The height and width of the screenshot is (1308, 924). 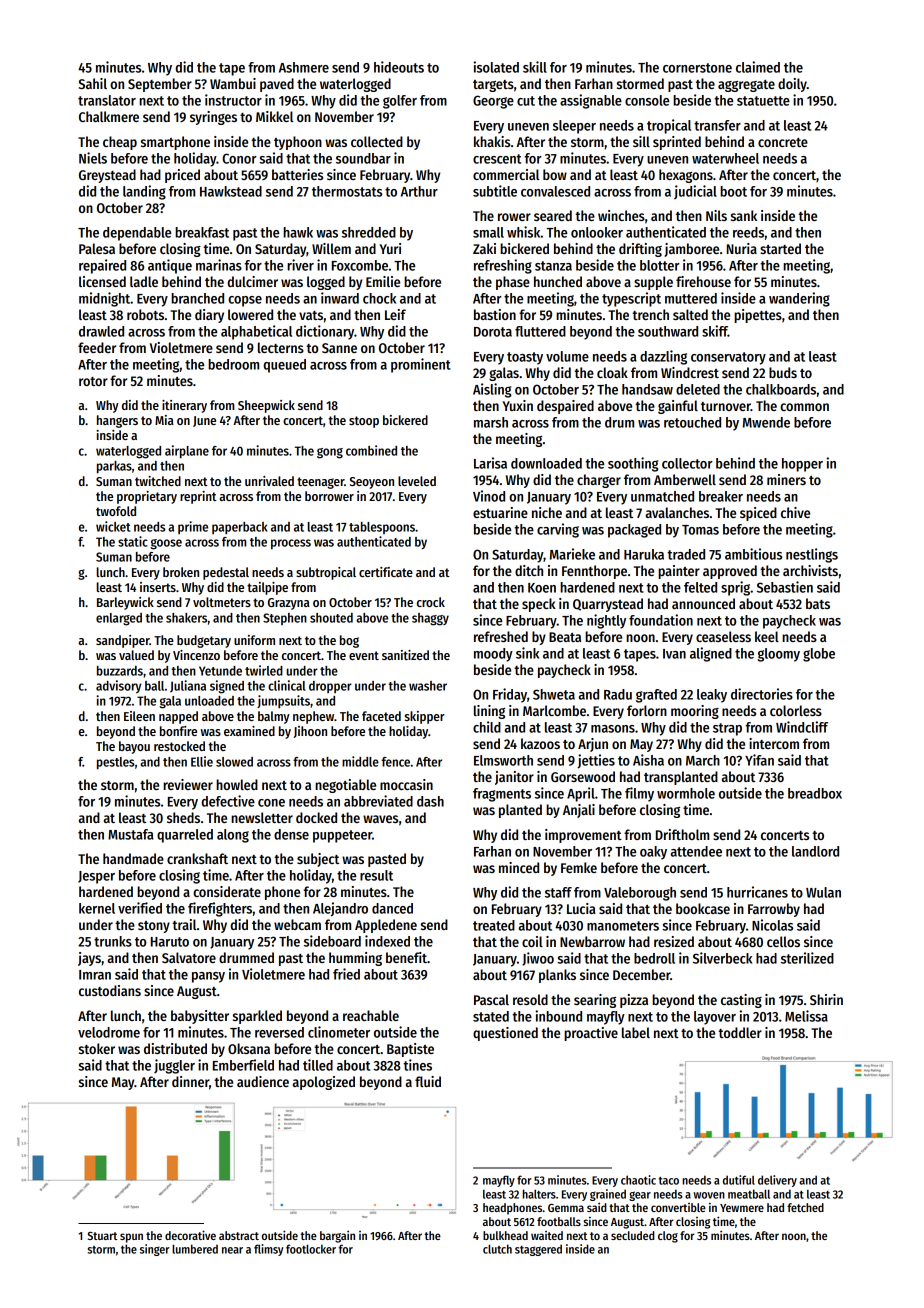 I want to click on landing, so click(x=144, y=192).
